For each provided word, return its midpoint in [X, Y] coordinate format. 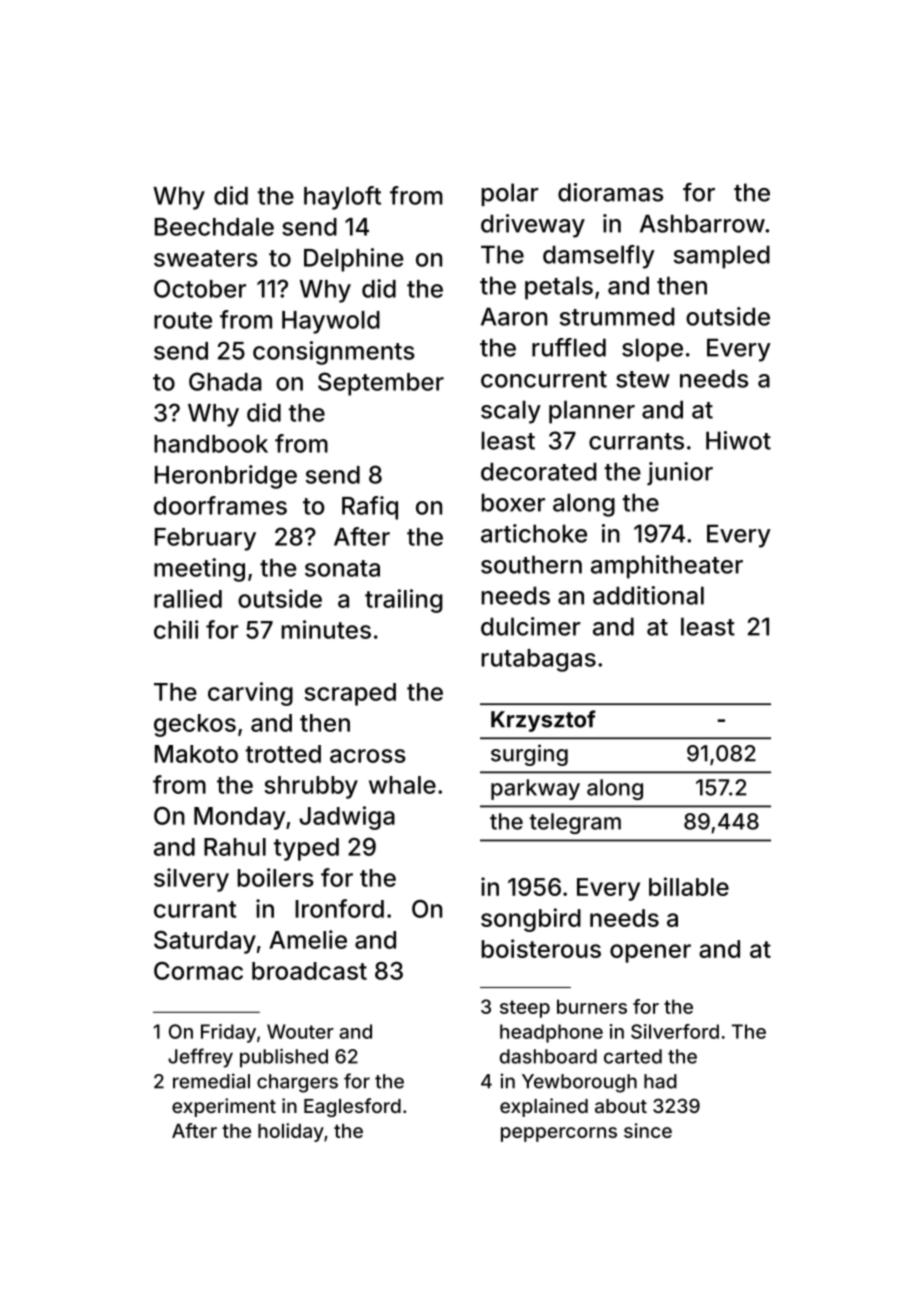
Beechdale [214, 227]
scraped [350, 694]
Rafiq [370, 508]
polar [509, 194]
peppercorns [559, 1134]
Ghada [225, 381]
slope [652, 350]
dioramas [610, 192]
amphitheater [667, 567]
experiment [224, 1107]
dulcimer [530, 626]
